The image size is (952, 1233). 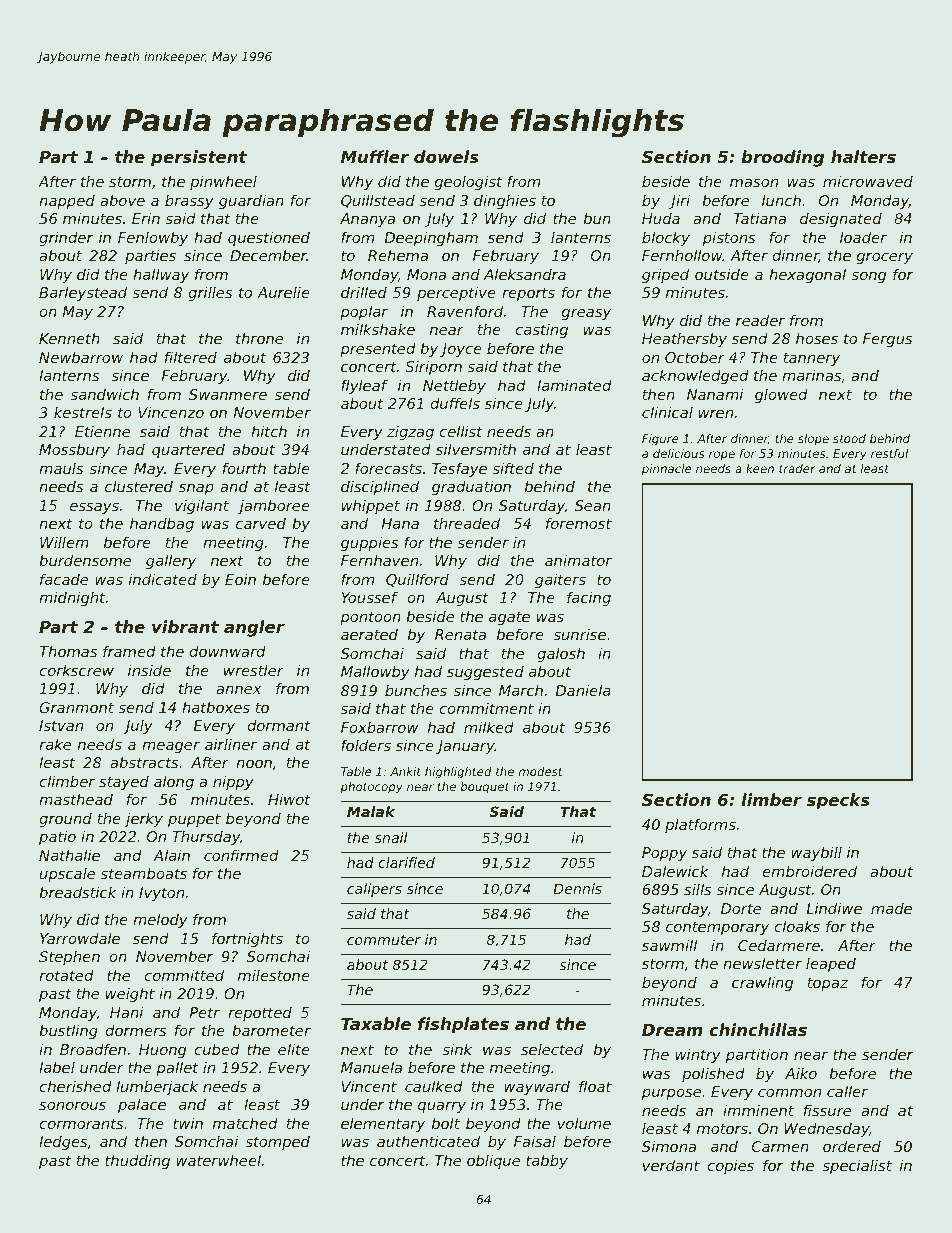 I want to click on Figure, so click(x=660, y=440).
